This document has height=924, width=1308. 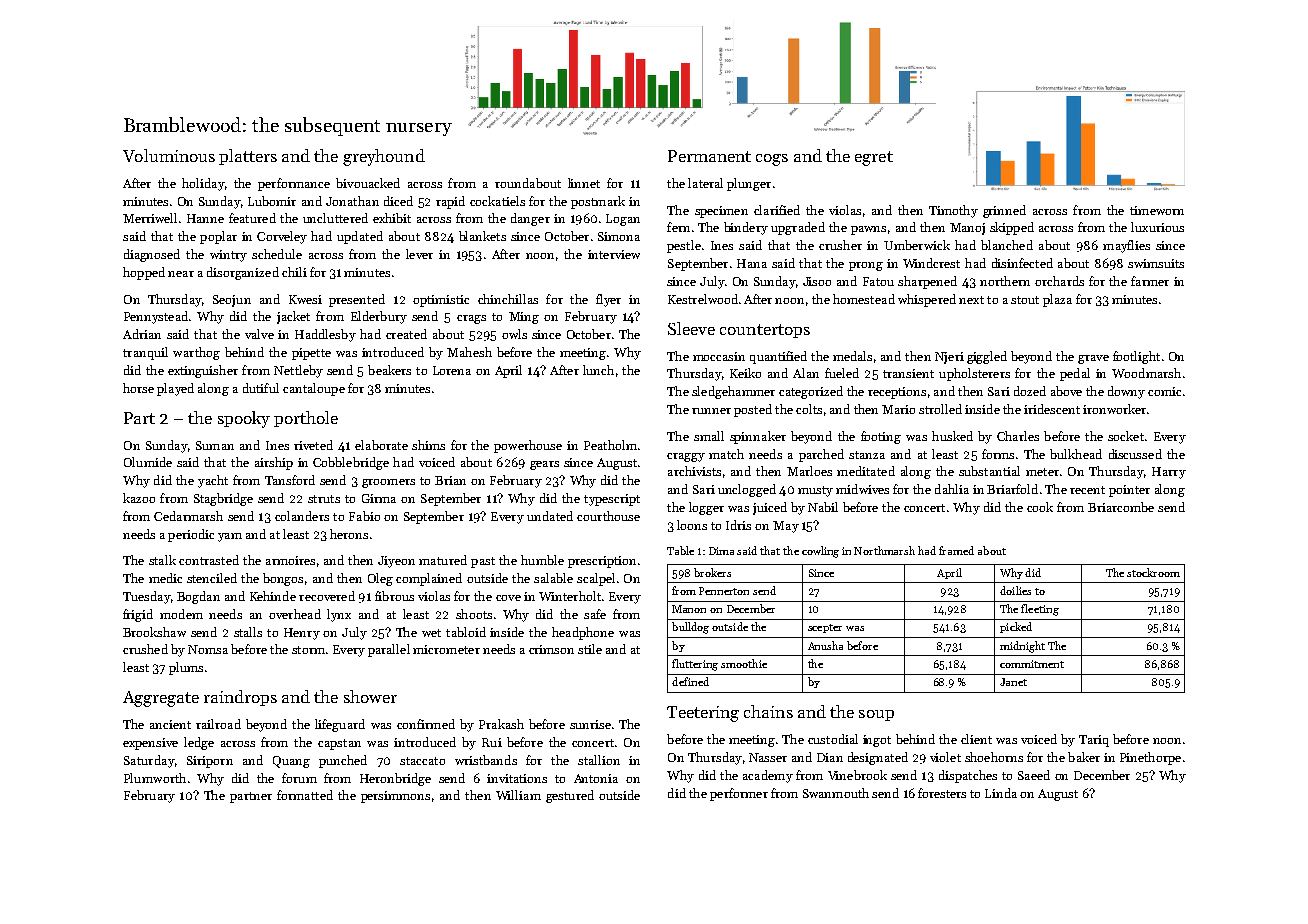 What do you see at coordinates (152, 255) in the document?
I see `diagnosed` at bounding box center [152, 255].
